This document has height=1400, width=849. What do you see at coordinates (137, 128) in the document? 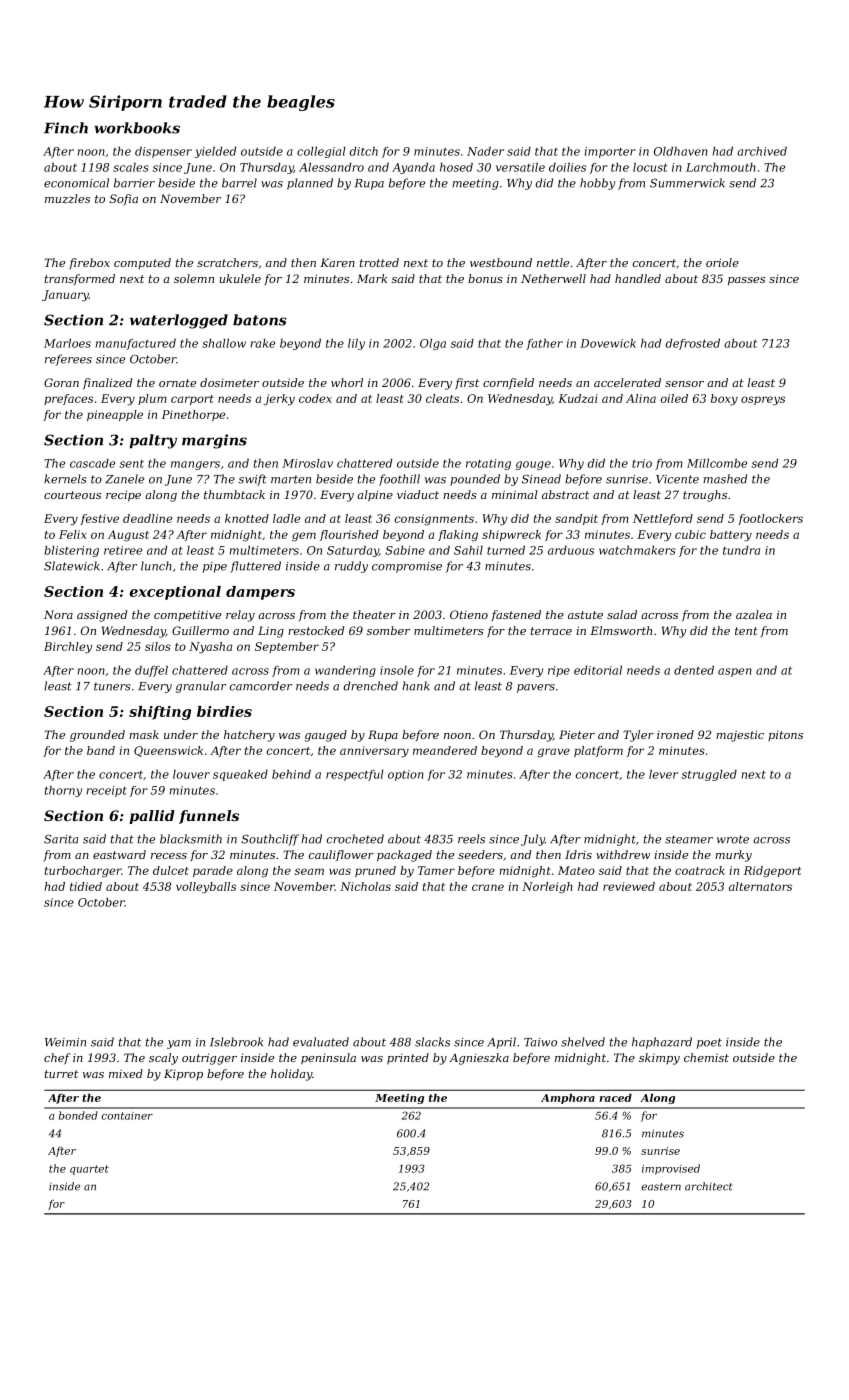
I see `workbooks` at bounding box center [137, 128].
